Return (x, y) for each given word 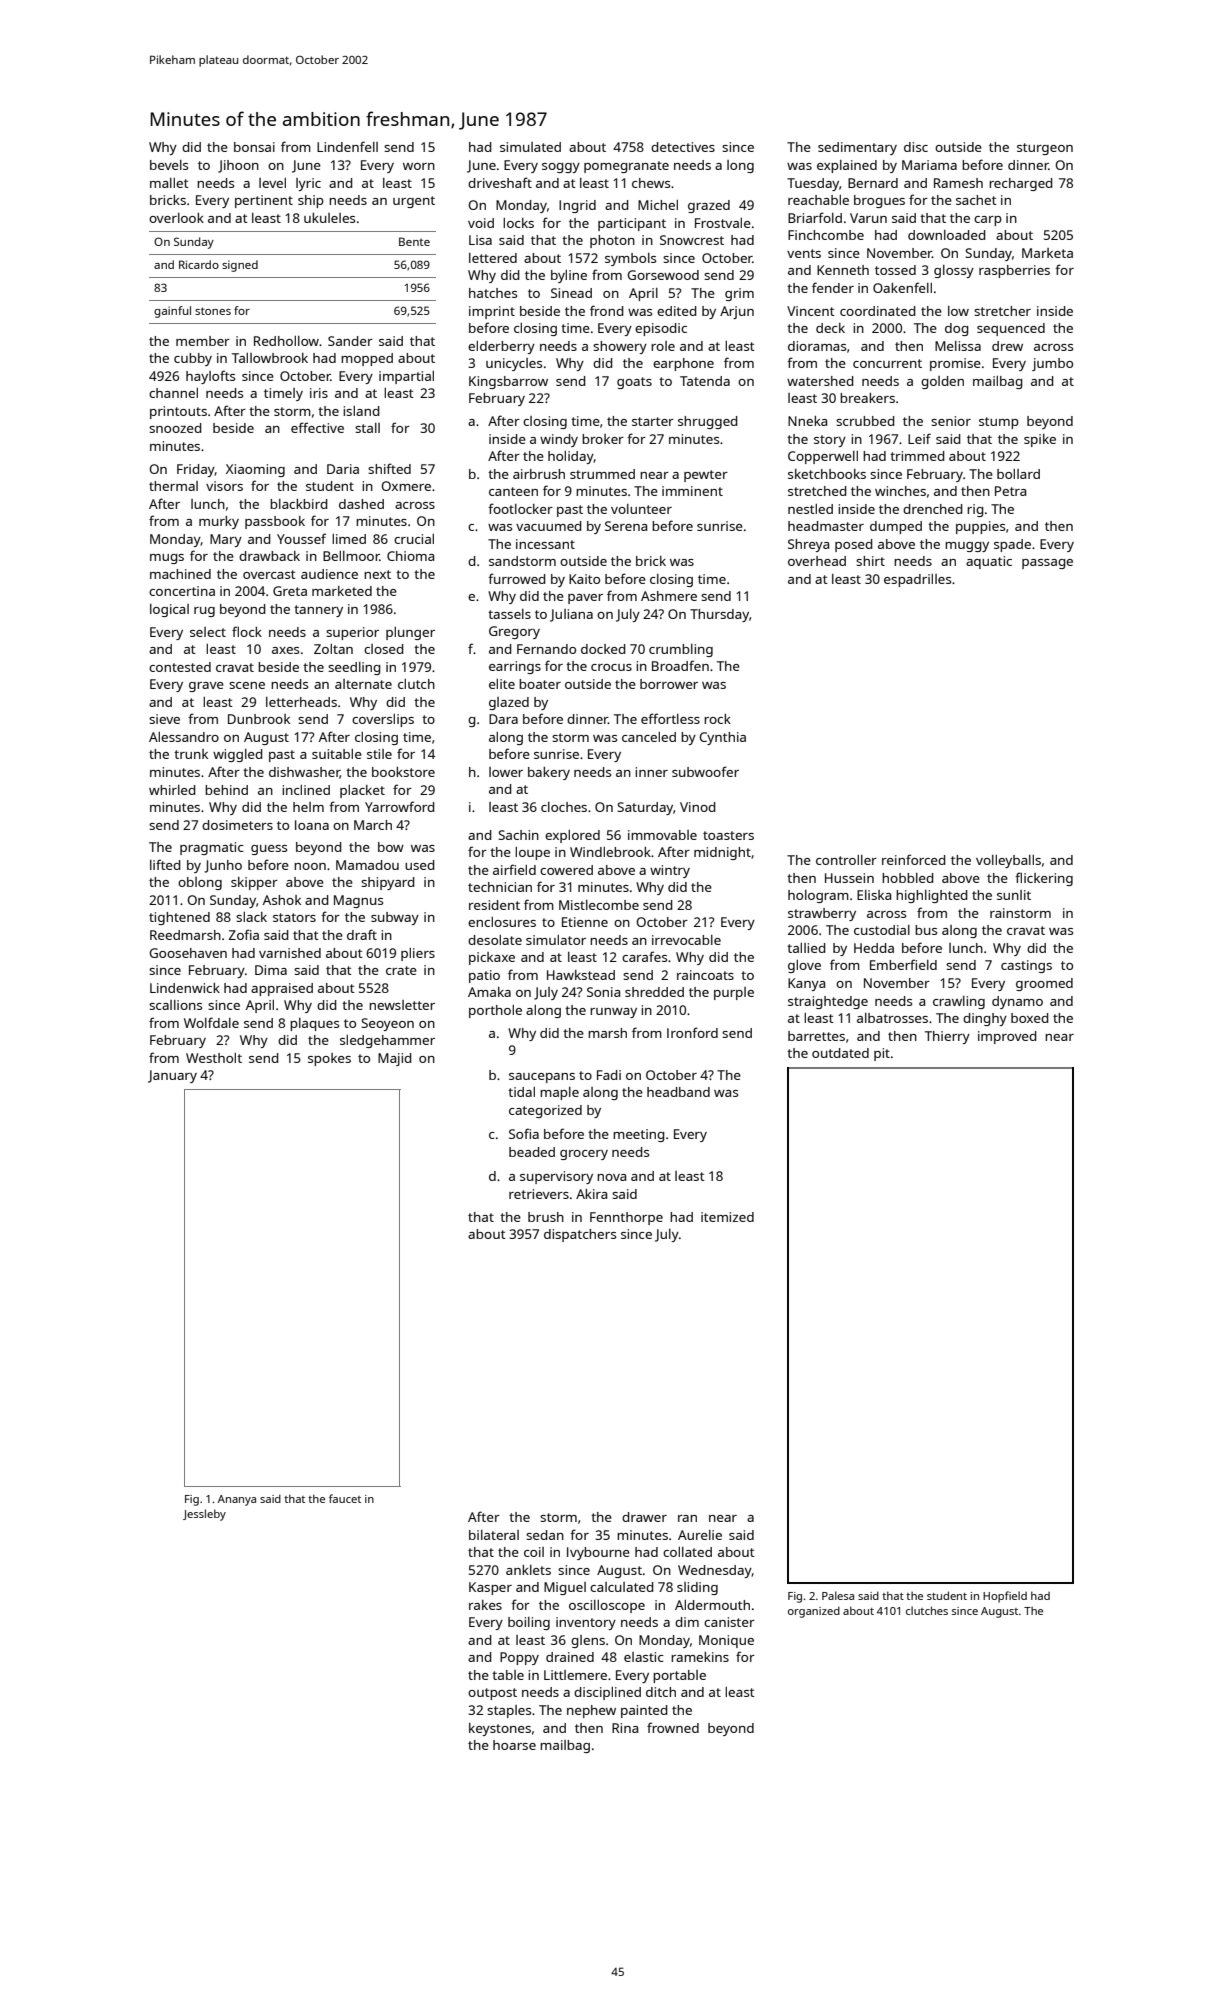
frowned (673, 1727)
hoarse (514, 1745)
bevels (169, 165)
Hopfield (1005, 1597)
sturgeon (1045, 149)
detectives (683, 147)
